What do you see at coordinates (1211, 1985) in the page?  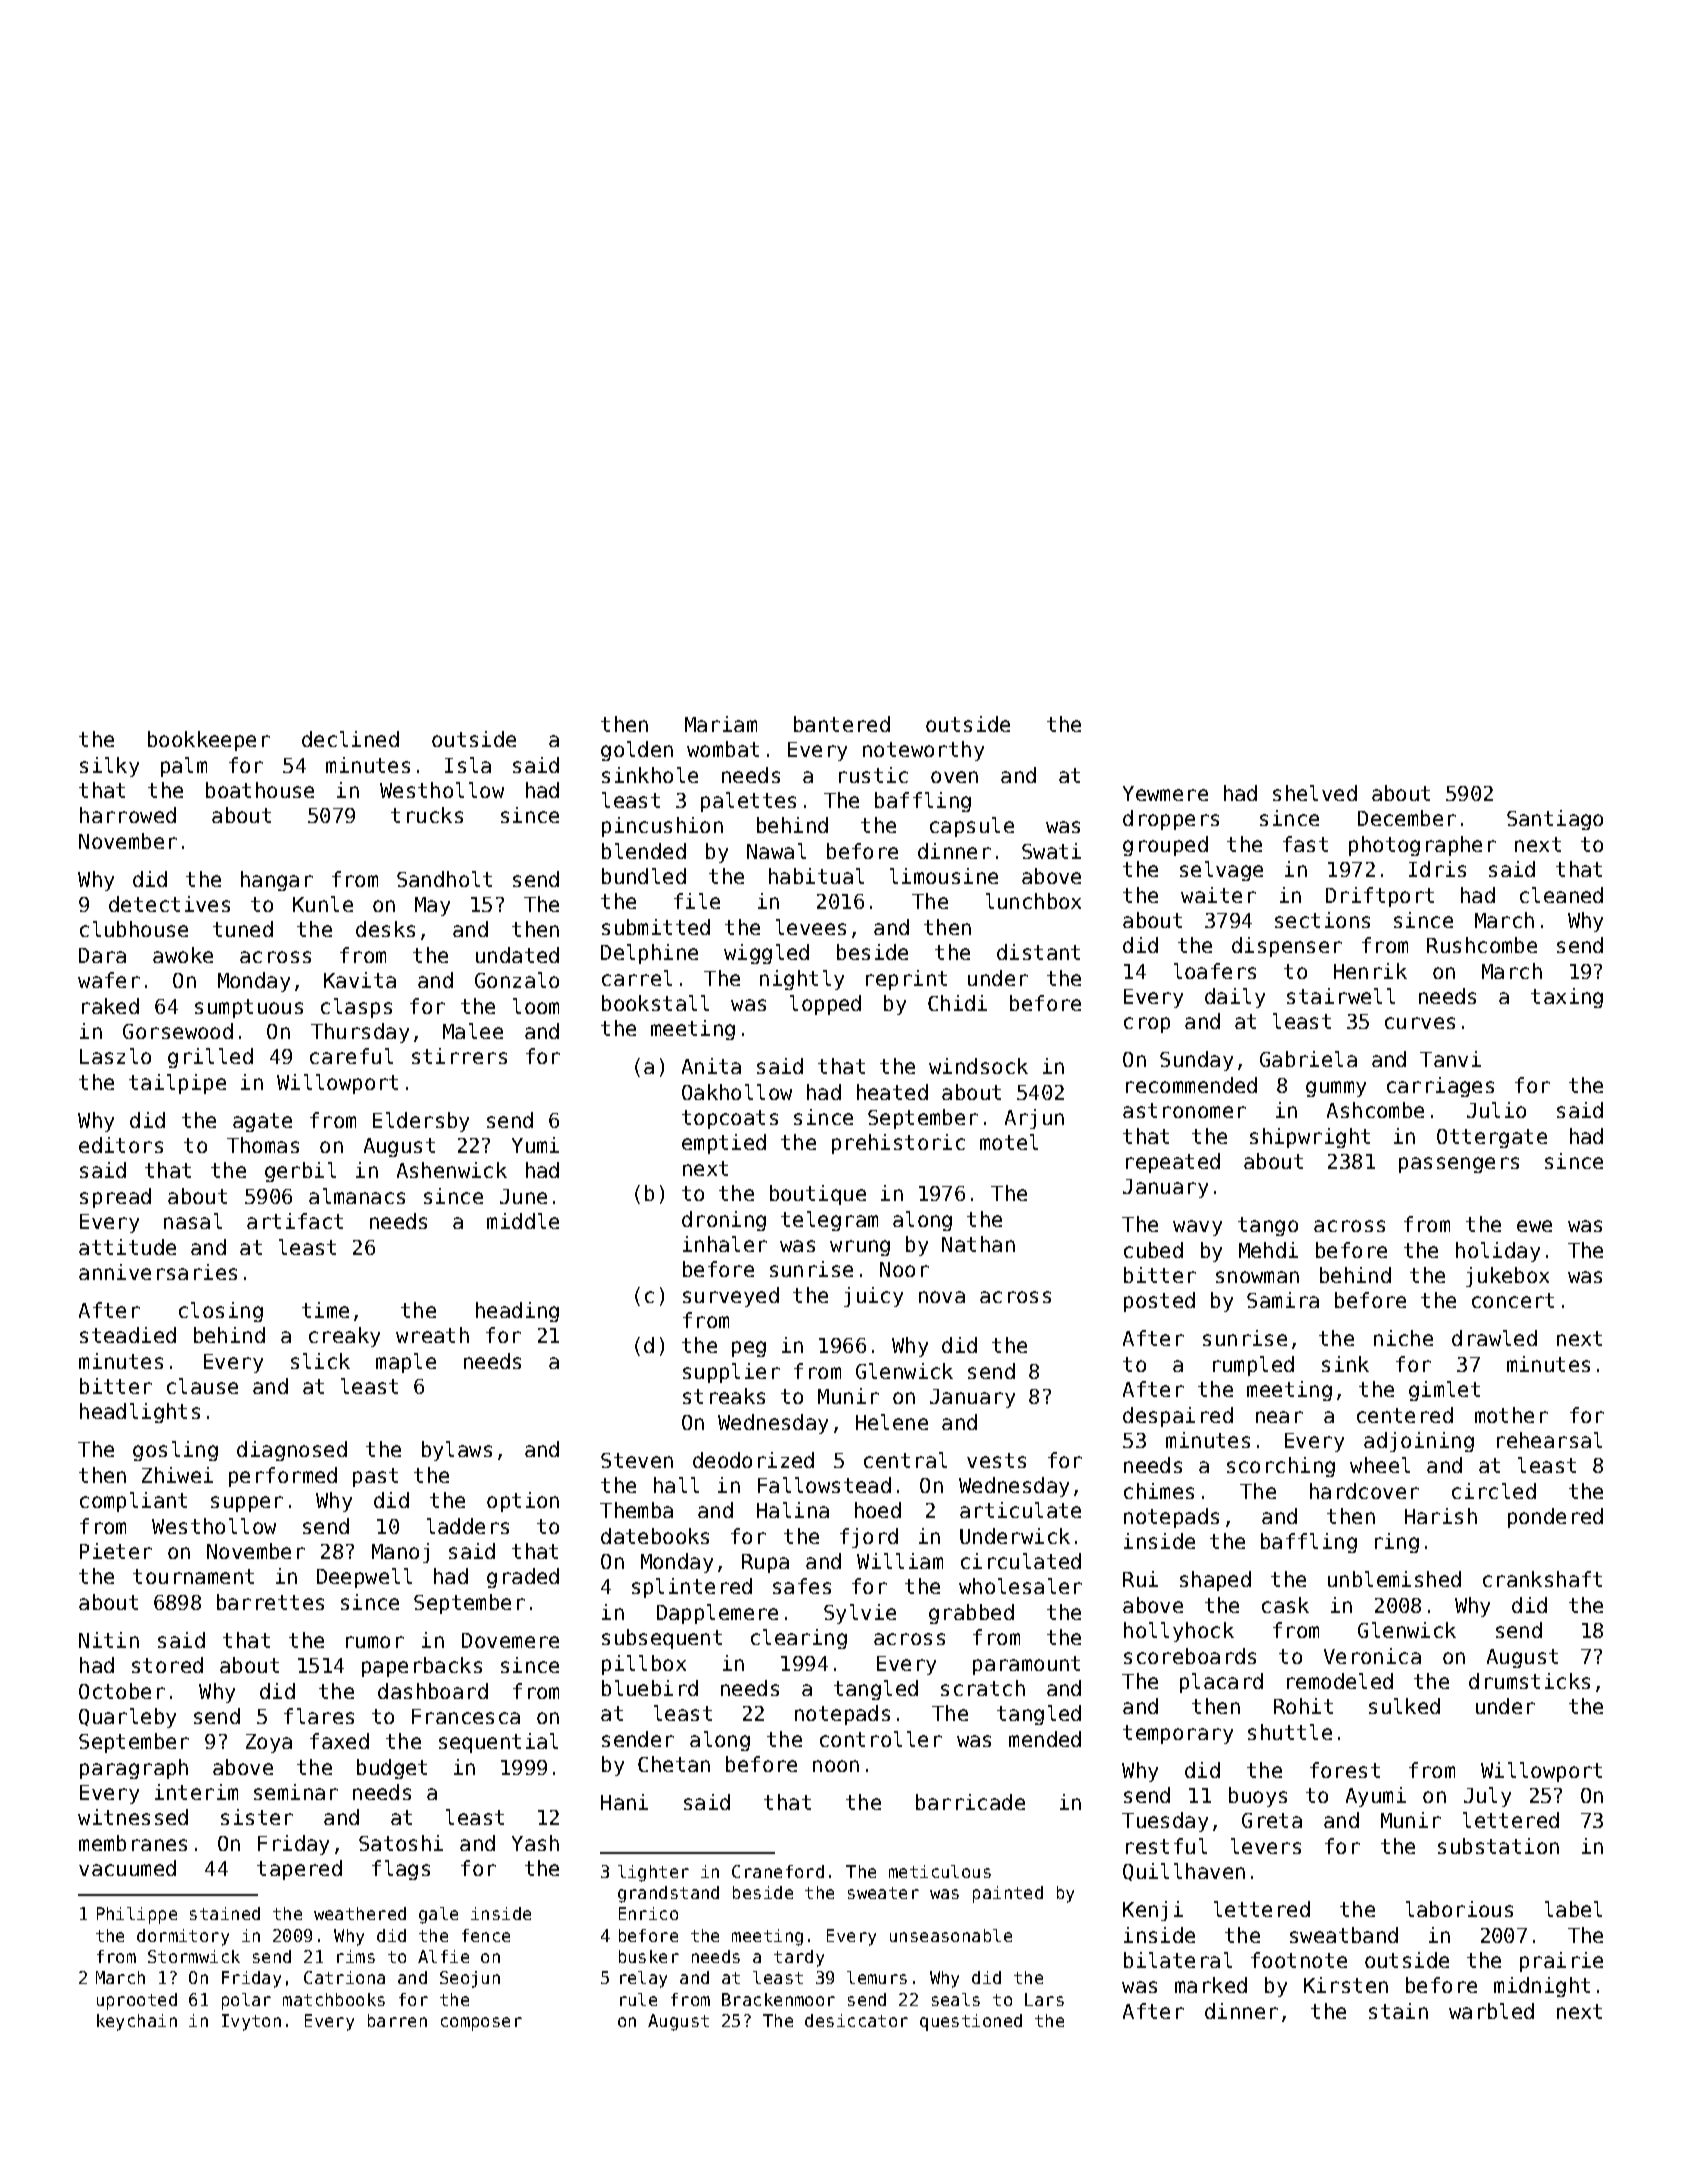 I see `marked` at bounding box center [1211, 1985].
